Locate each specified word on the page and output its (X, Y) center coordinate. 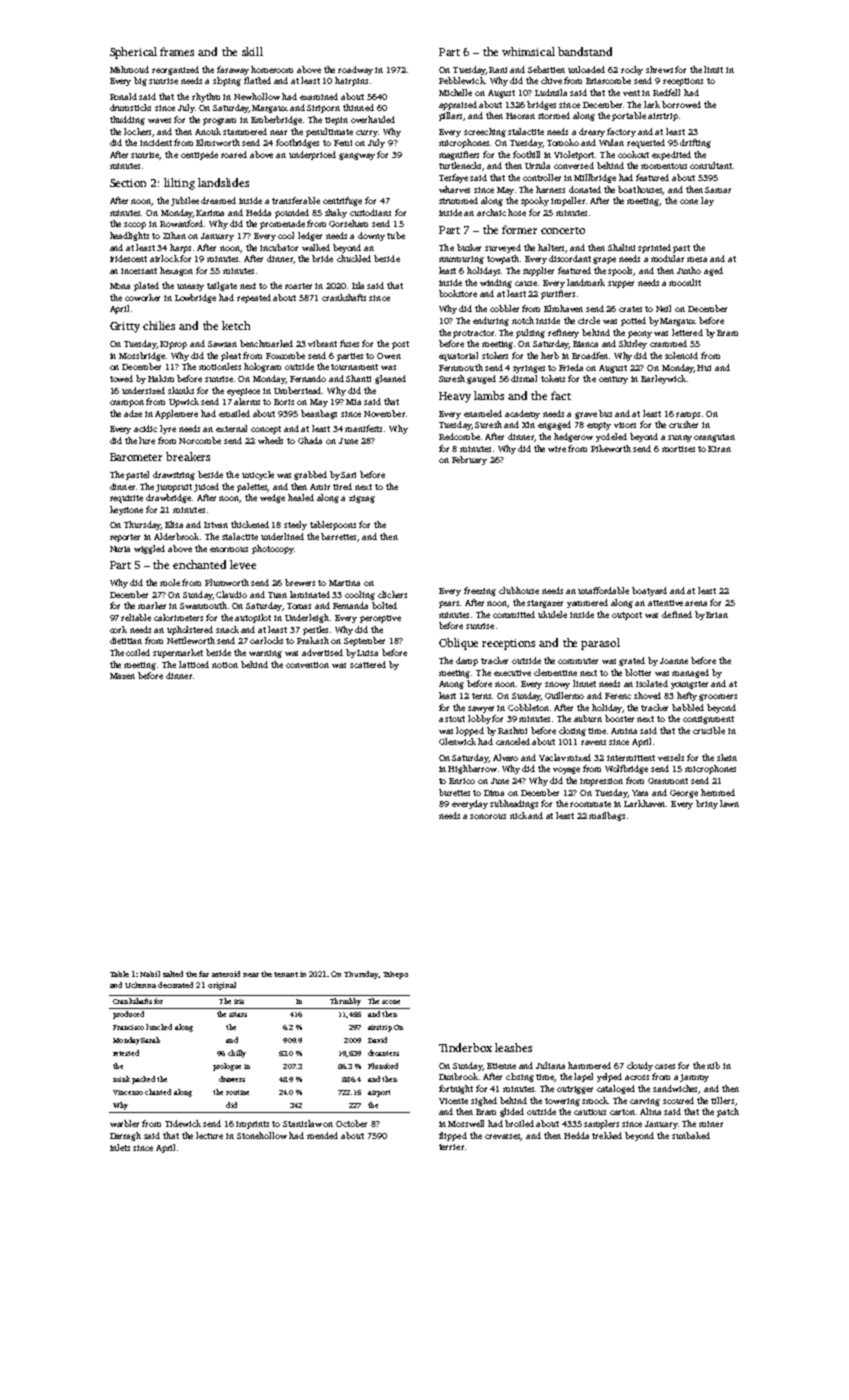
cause (526, 283)
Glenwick (457, 741)
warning (265, 654)
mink (121, 1079)
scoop (135, 225)
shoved (647, 695)
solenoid (681, 355)
